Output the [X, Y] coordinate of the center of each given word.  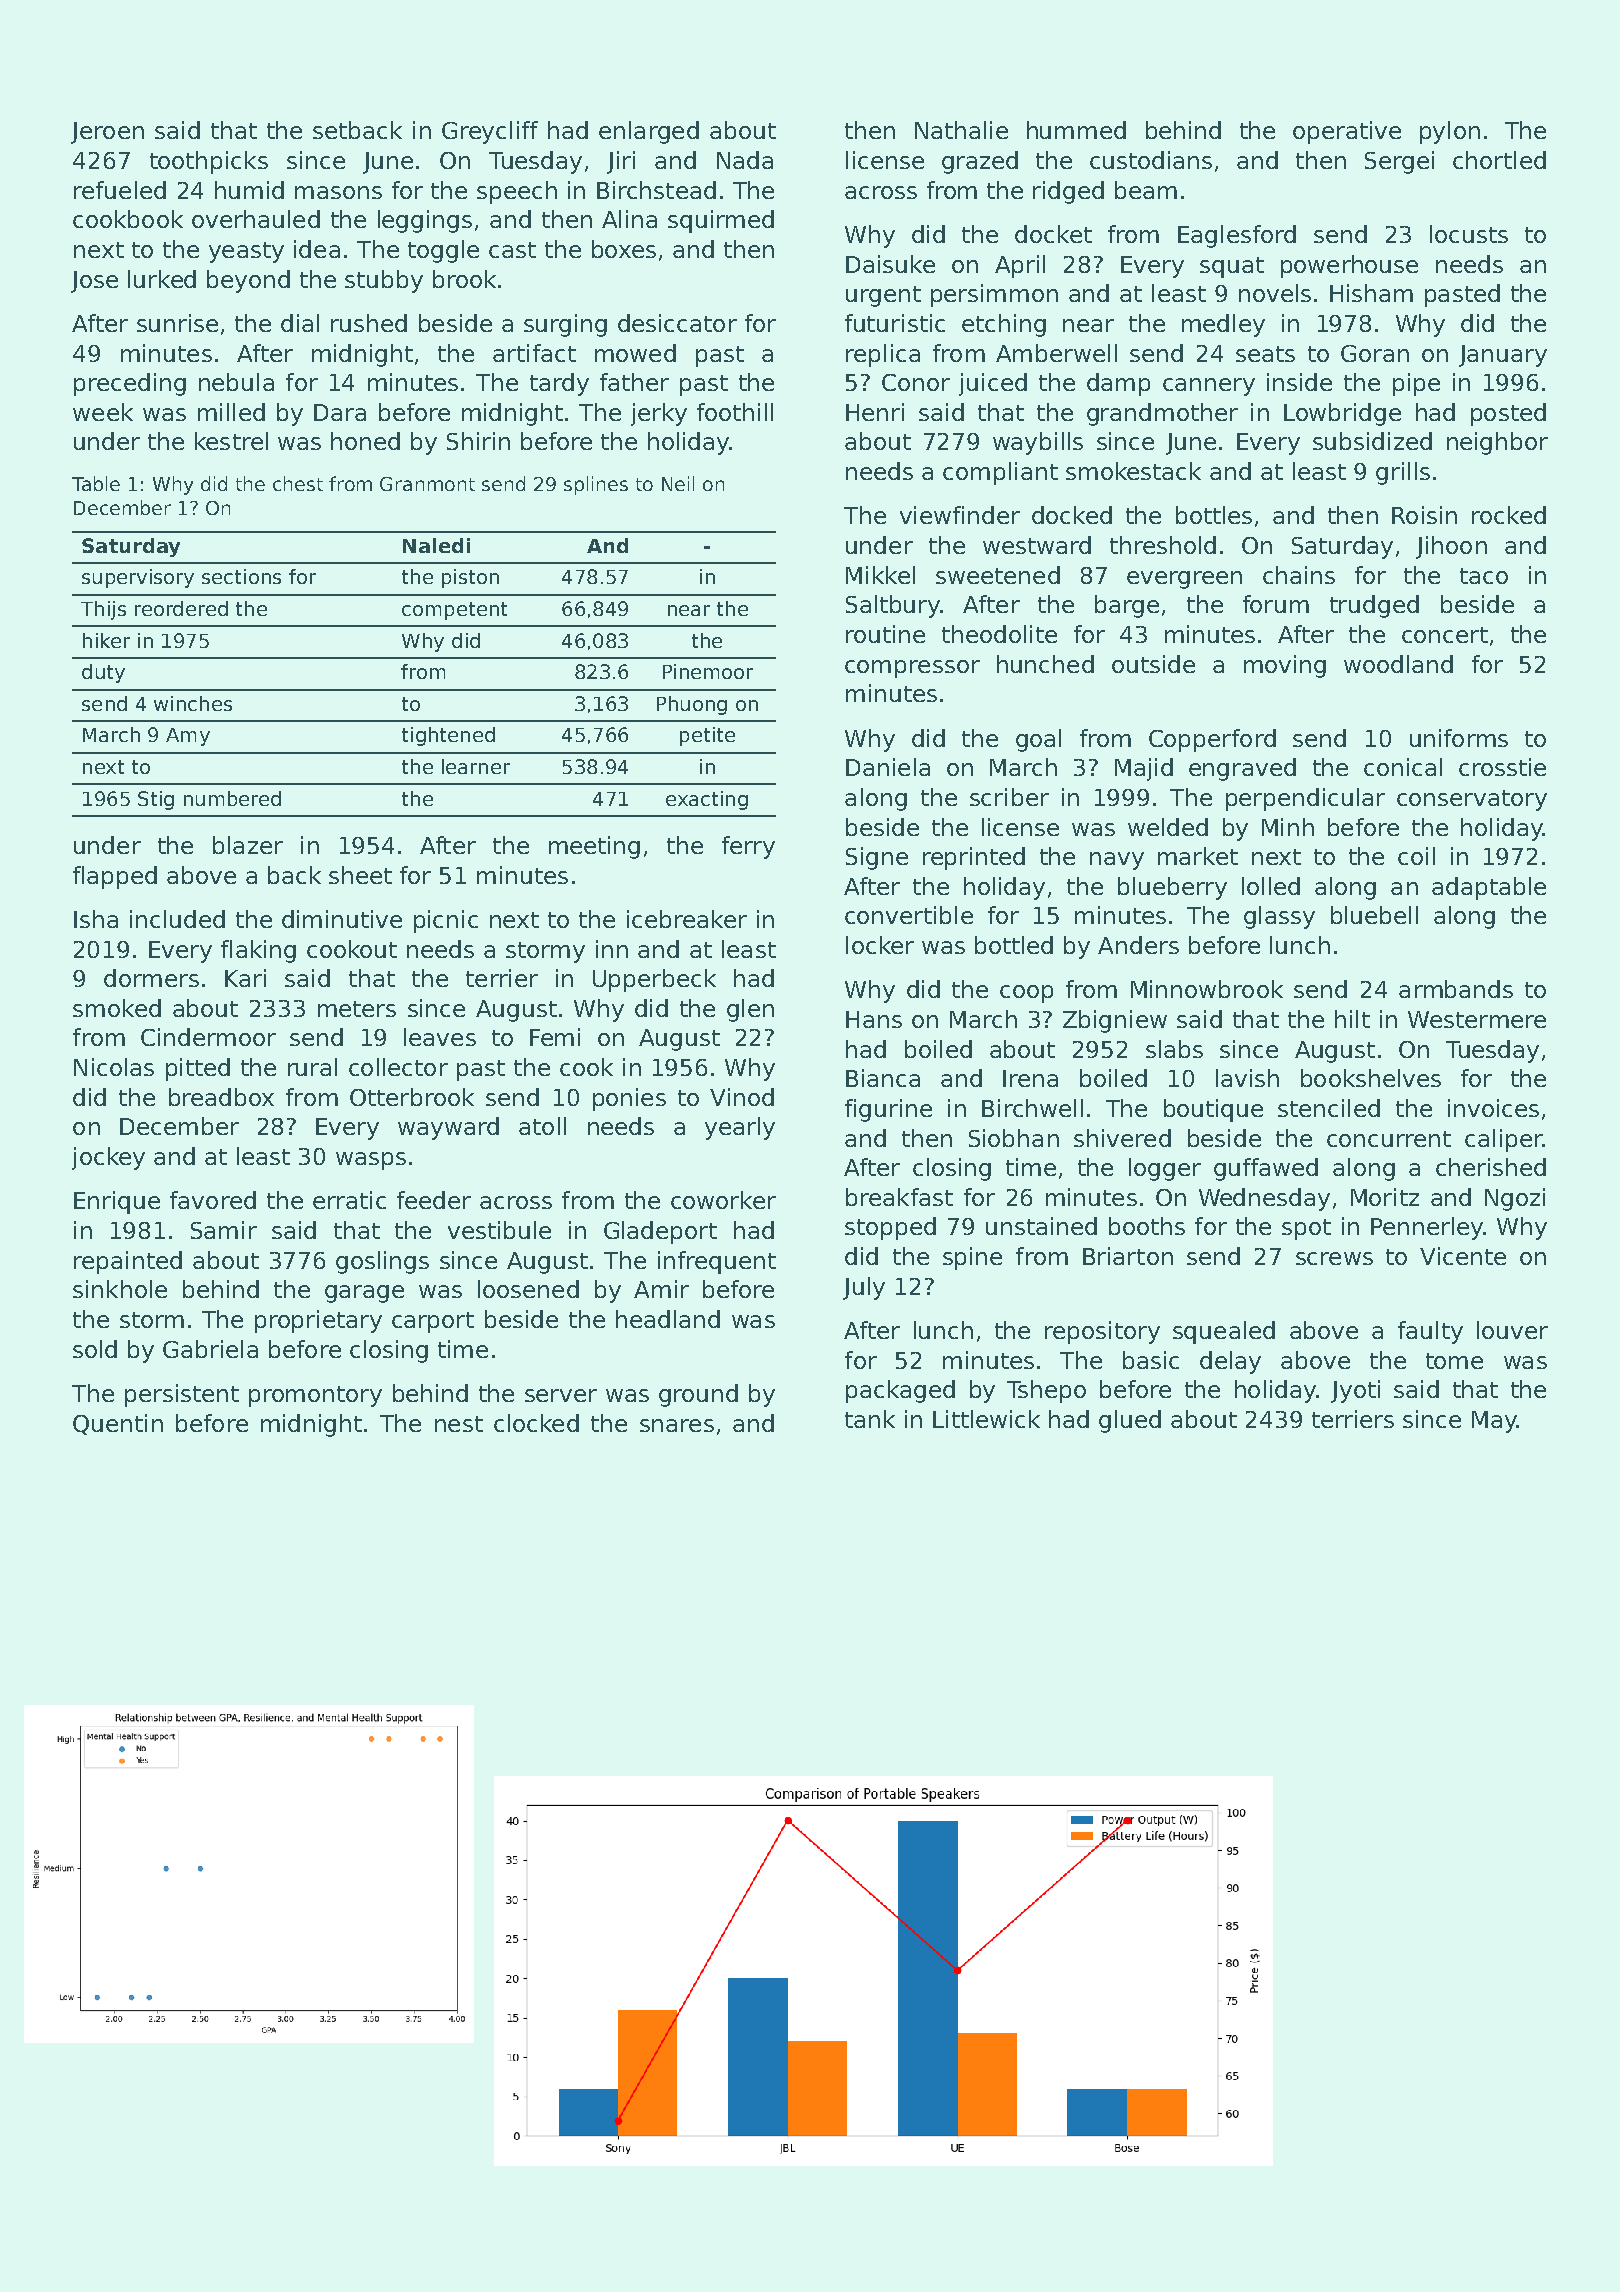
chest [298, 483]
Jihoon [1451, 547]
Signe [877, 858]
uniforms [1459, 738]
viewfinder [960, 515]
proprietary [318, 1321]
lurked [162, 279]
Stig [156, 800]
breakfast [899, 1197]
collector [398, 1067]
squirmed [721, 221]
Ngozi [1515, 1199]
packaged [900, 1391]
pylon [1450, 132]
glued [1130, 1421]
